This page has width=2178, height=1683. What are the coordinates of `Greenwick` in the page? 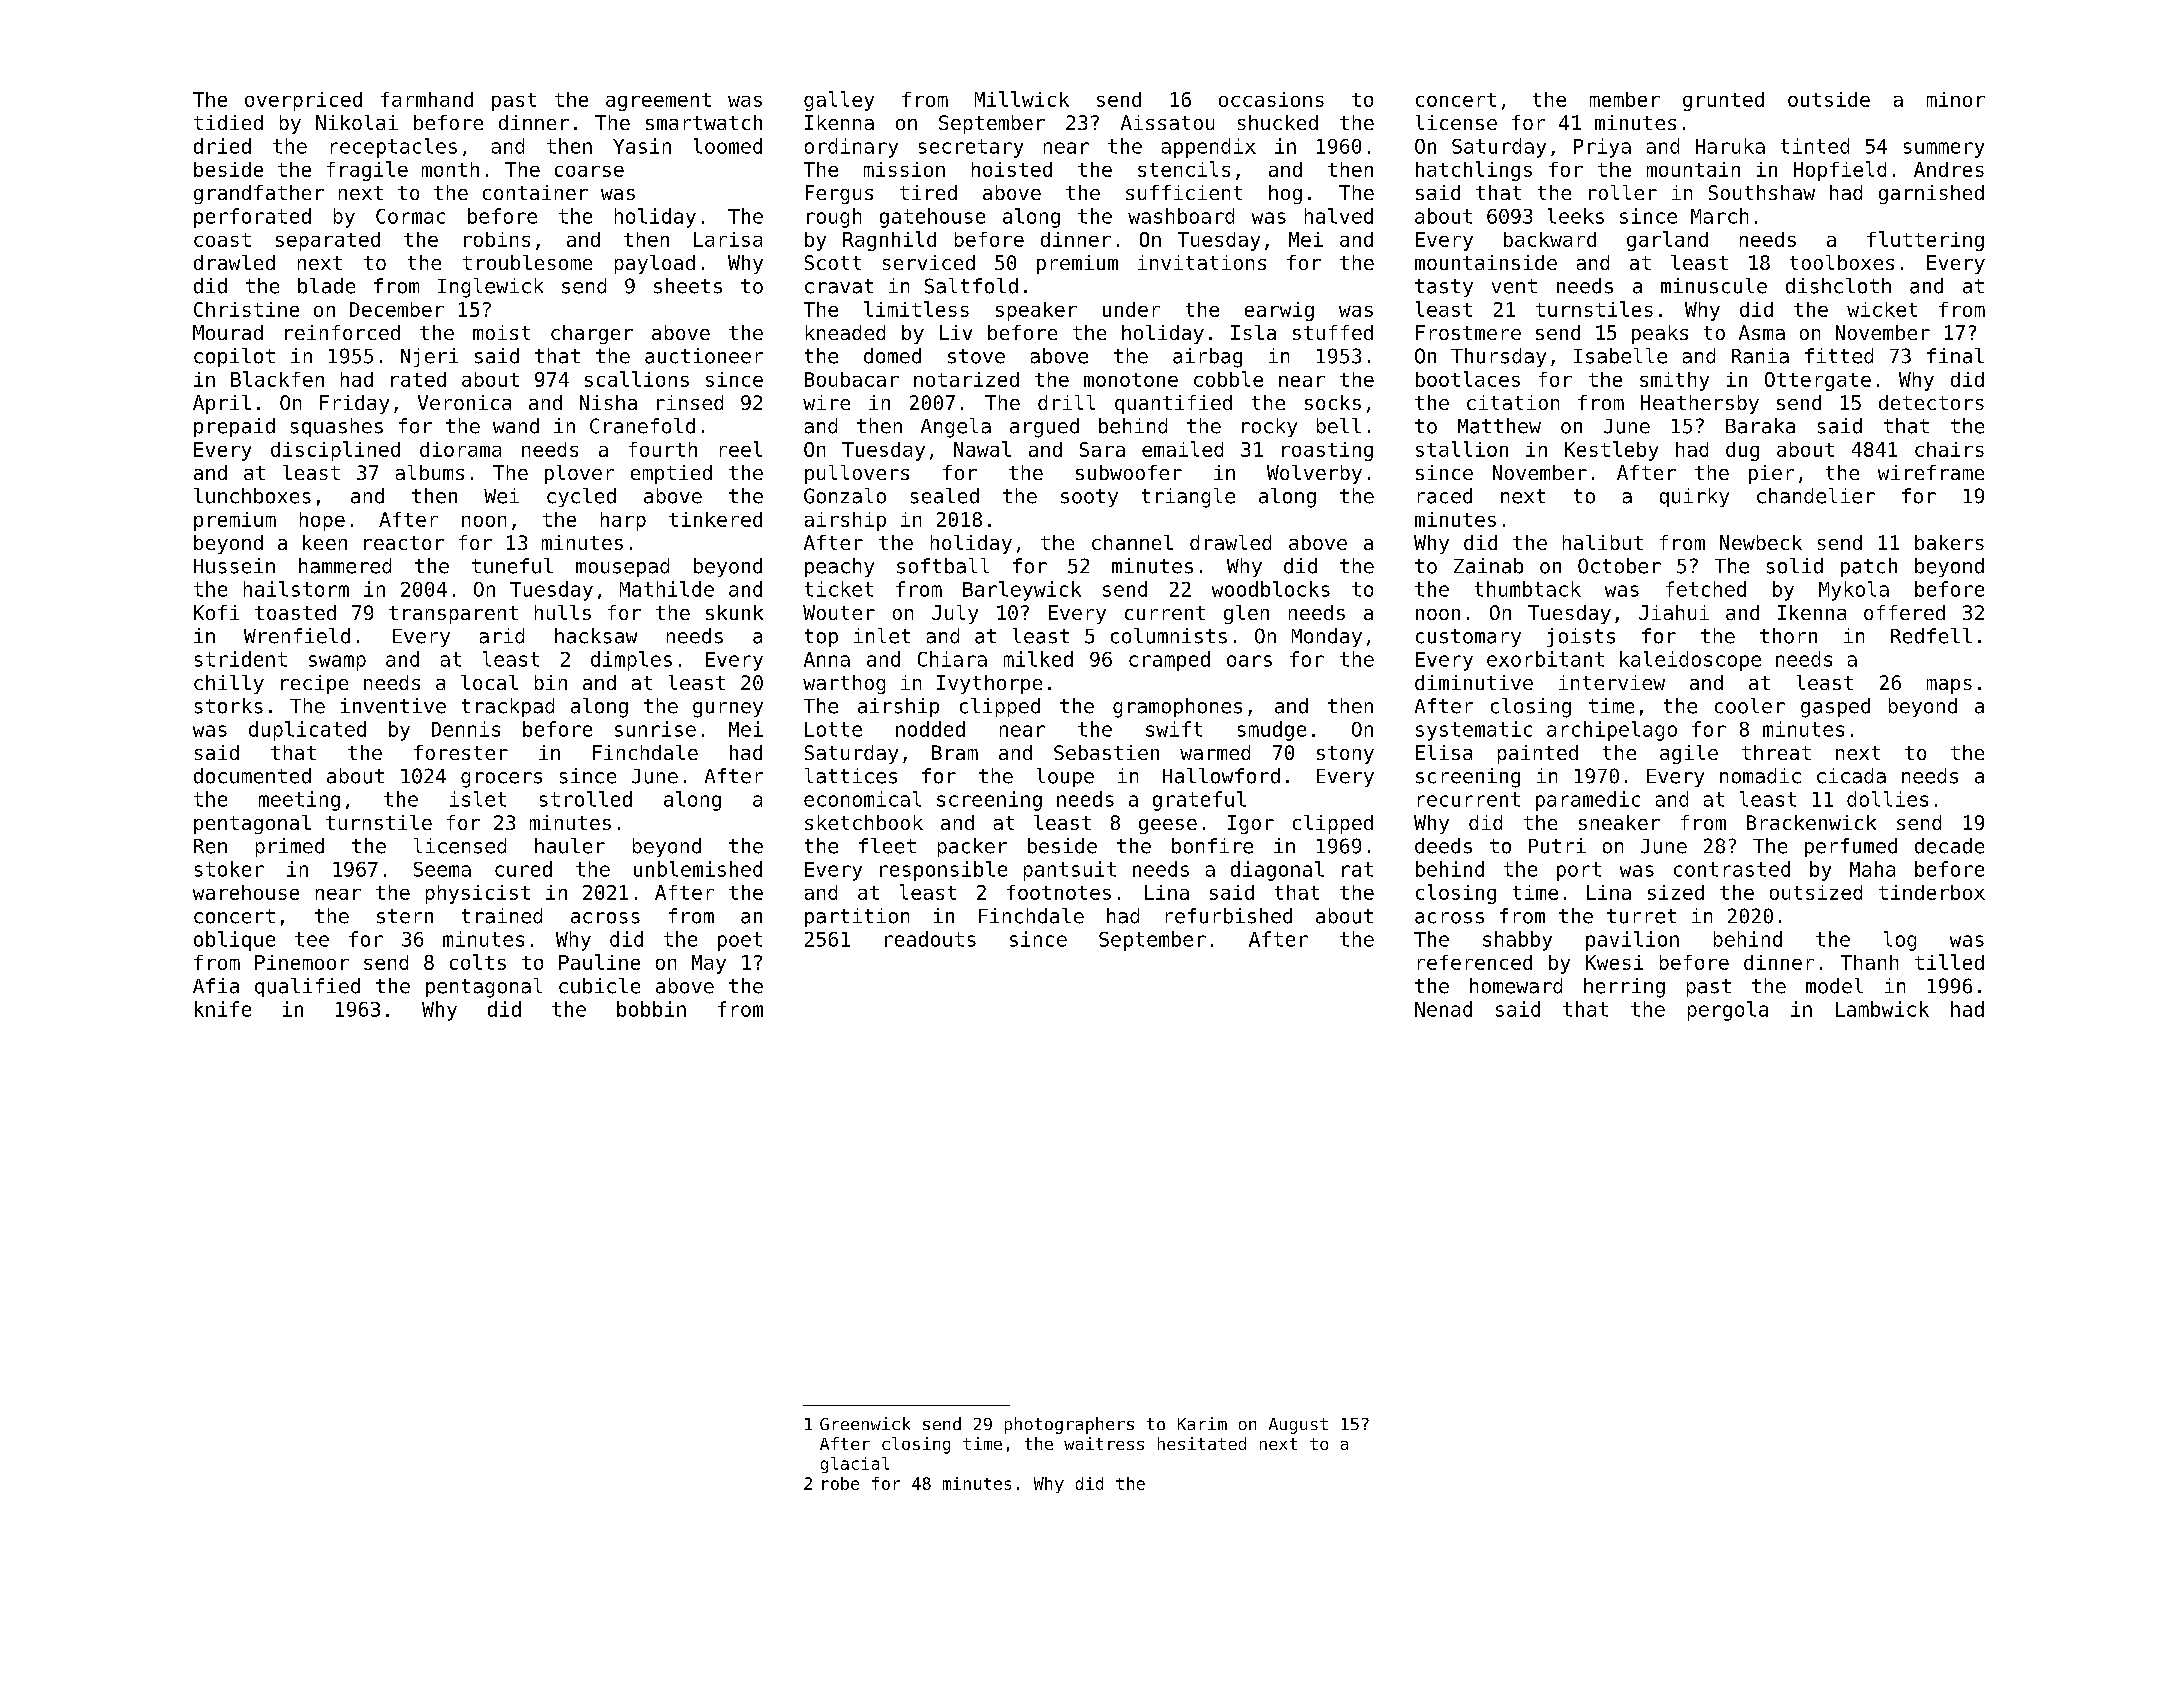 It's located at (865, 1423).
